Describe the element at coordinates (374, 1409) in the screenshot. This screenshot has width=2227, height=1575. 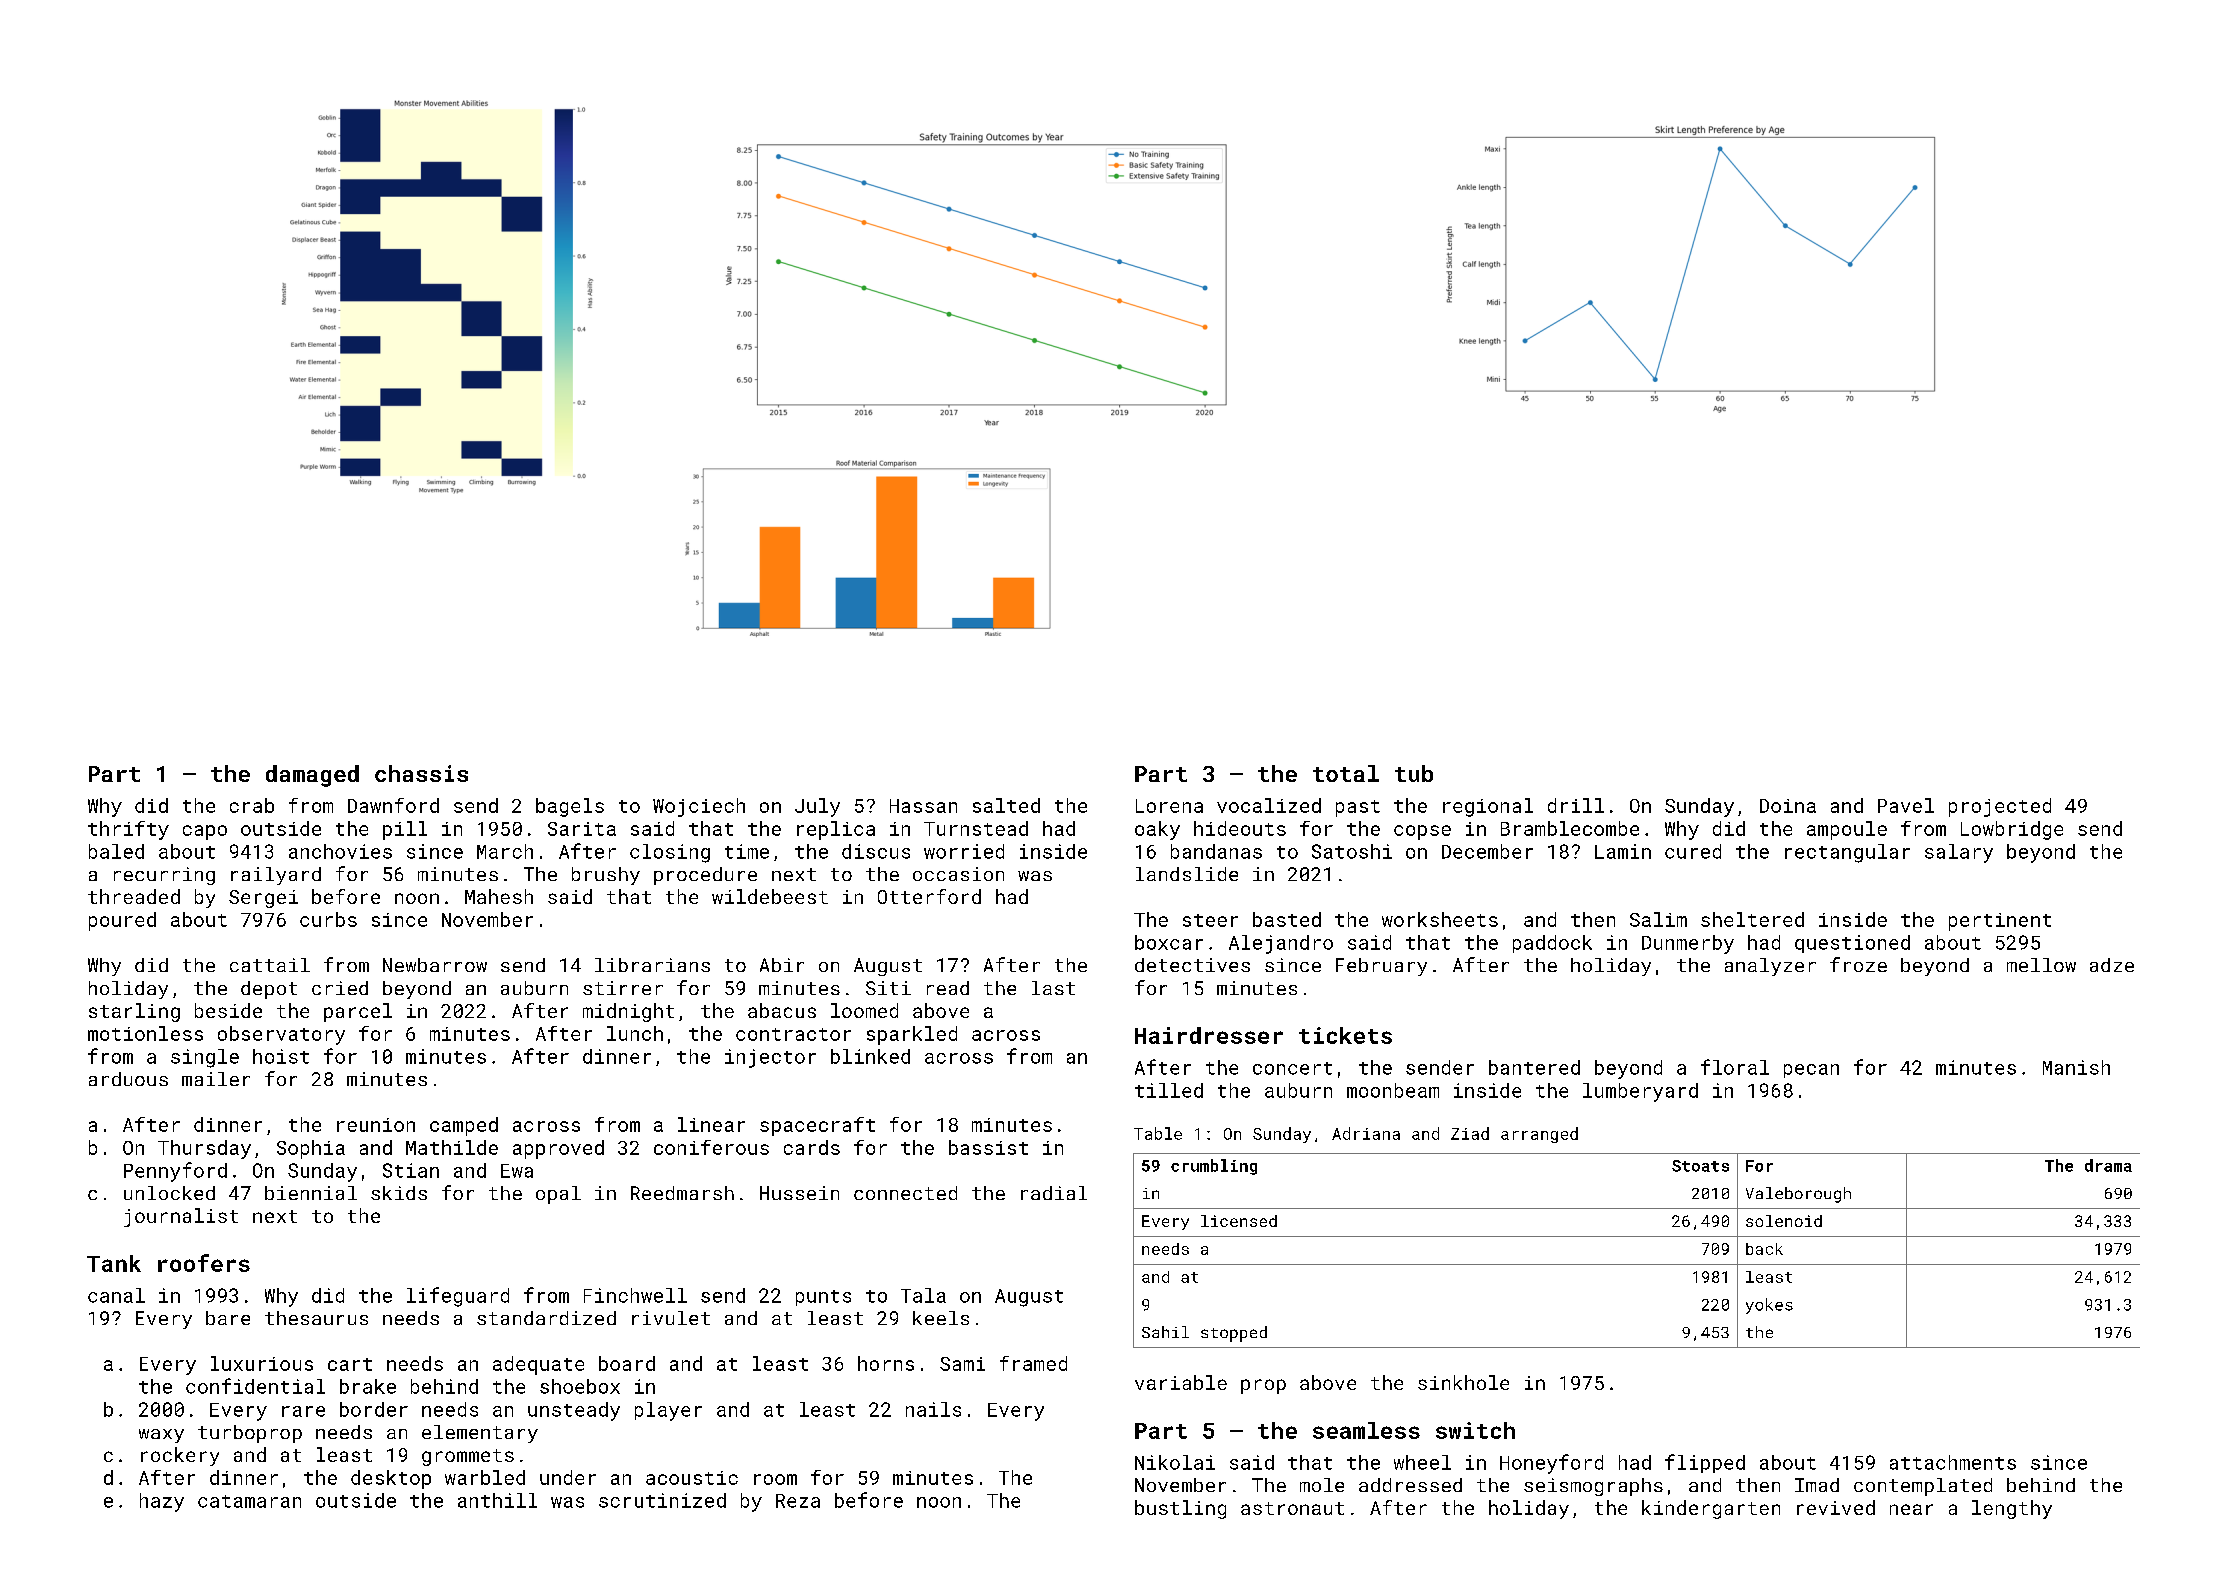
I see `border` at that location.
